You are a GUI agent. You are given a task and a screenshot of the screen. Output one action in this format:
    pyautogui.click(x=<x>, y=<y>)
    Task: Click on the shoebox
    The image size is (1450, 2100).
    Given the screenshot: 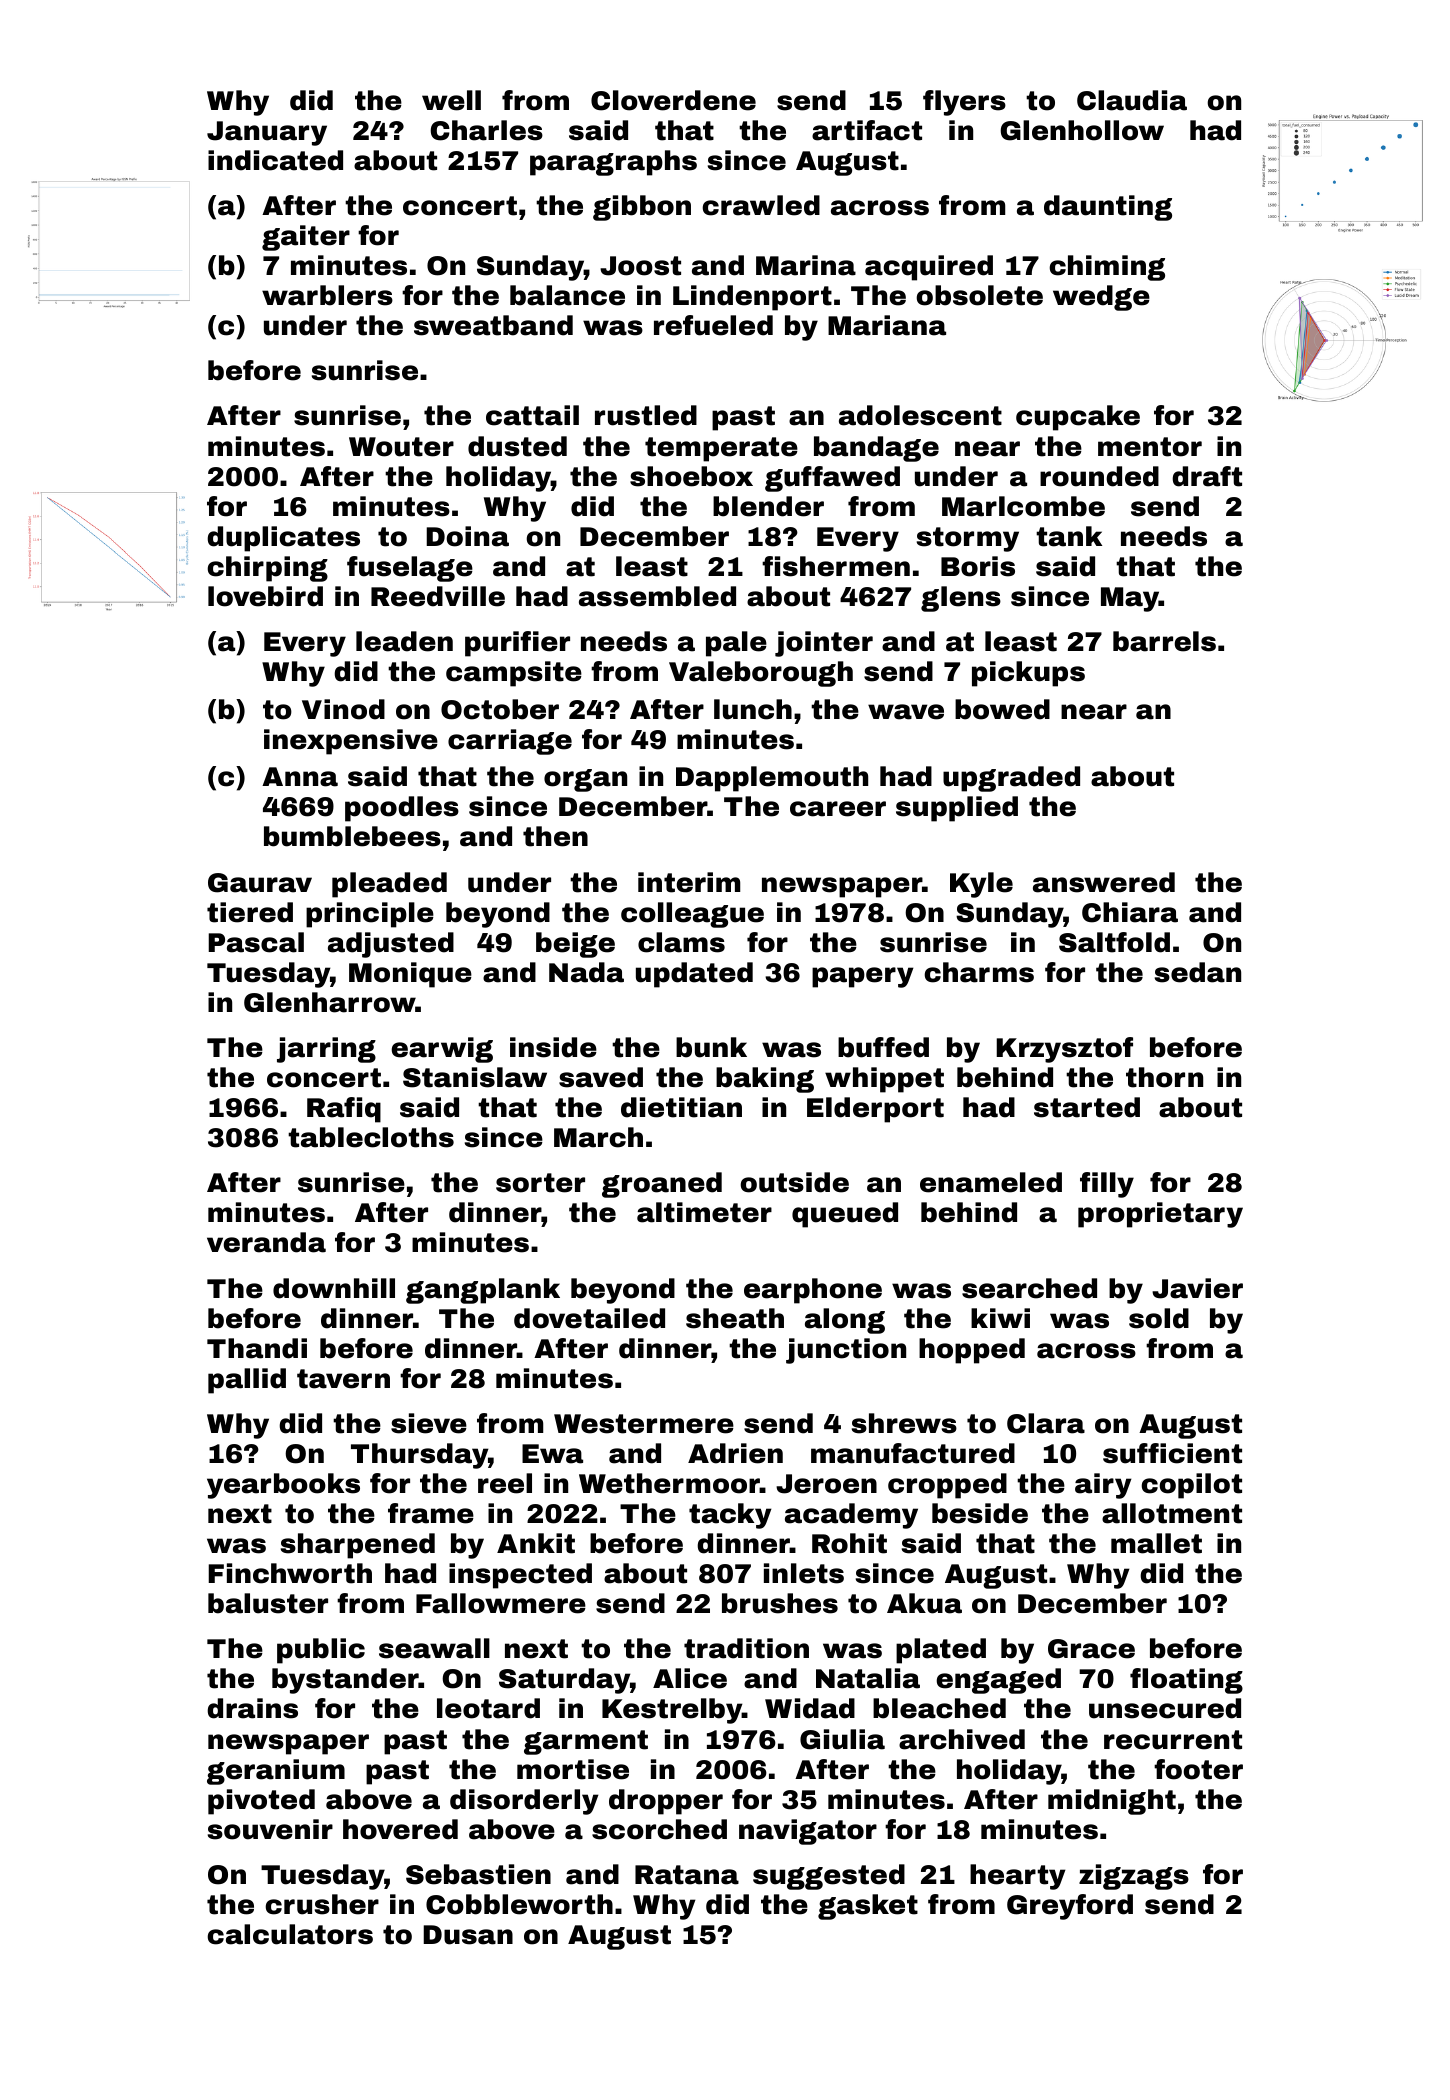 What is the action you would take?
    pyautogui.click(x=691, y=476)
